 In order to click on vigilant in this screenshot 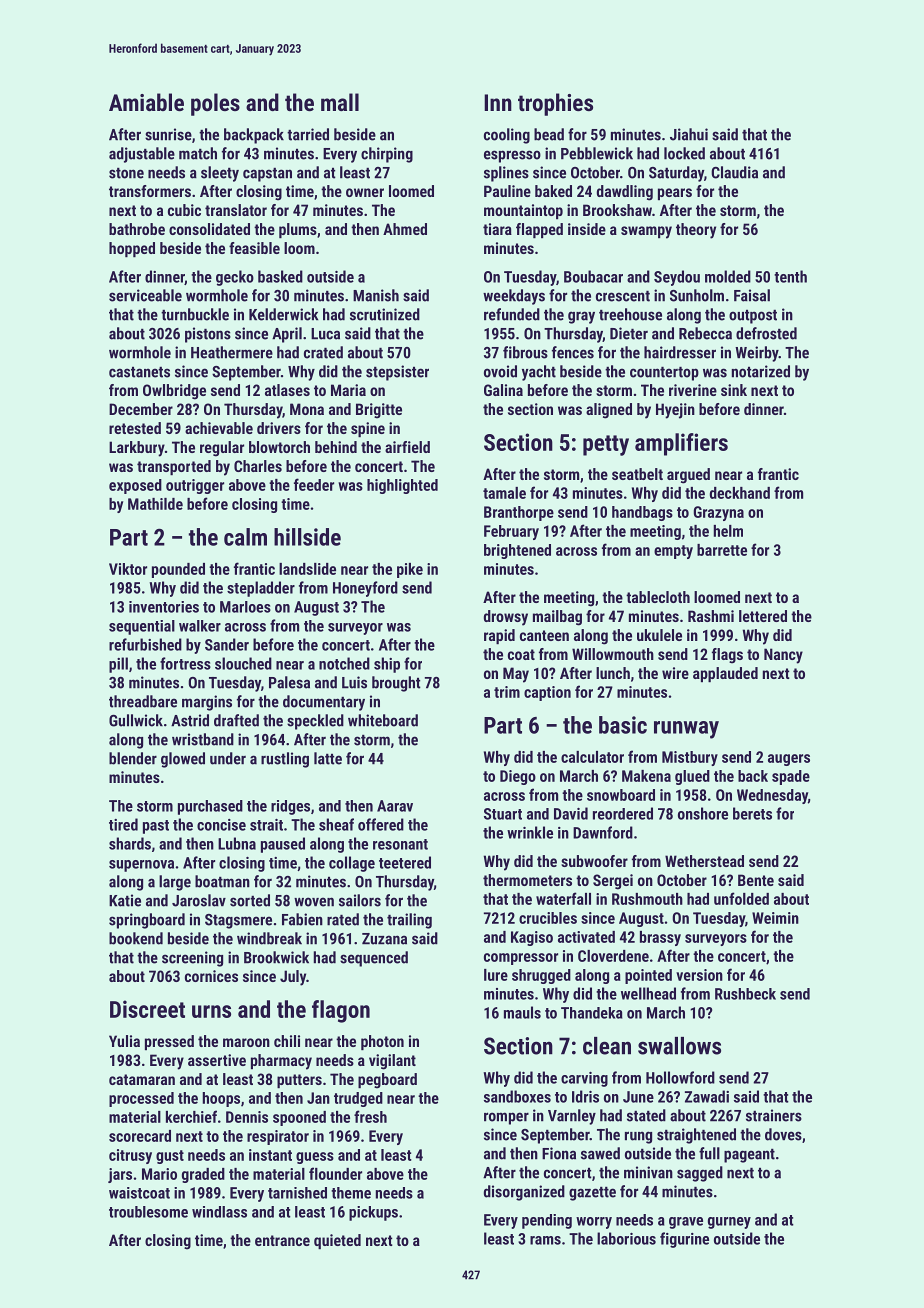, I will do `click(392, 1062)`.
